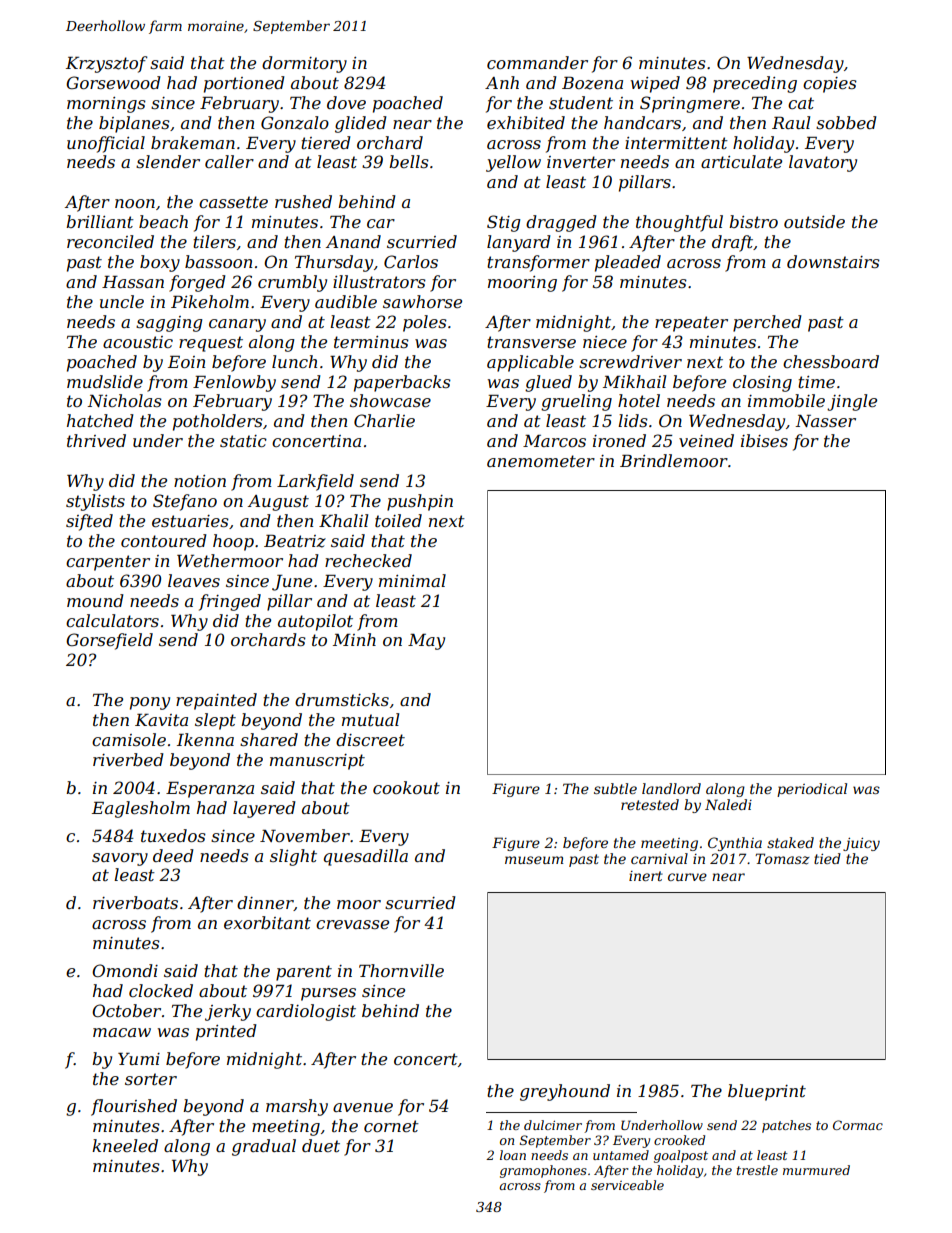  Describe the element at coordinates (755, 84) in the screenshot. I see `preceding` at that location.
